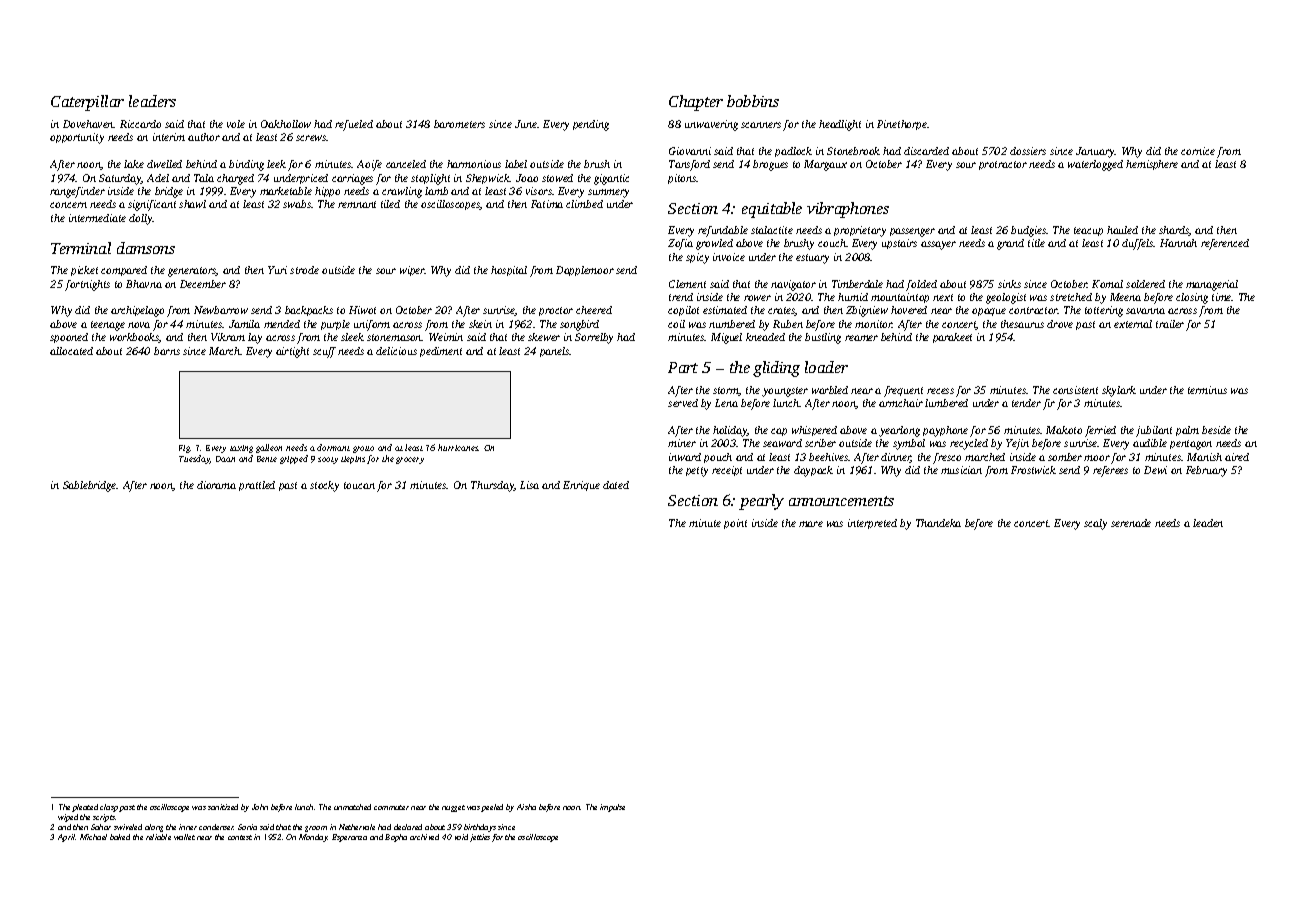 This document has width=1308, height=924. Describe the element at coordinates (1028, 151) in the document. I see `dossiers` at that location.
